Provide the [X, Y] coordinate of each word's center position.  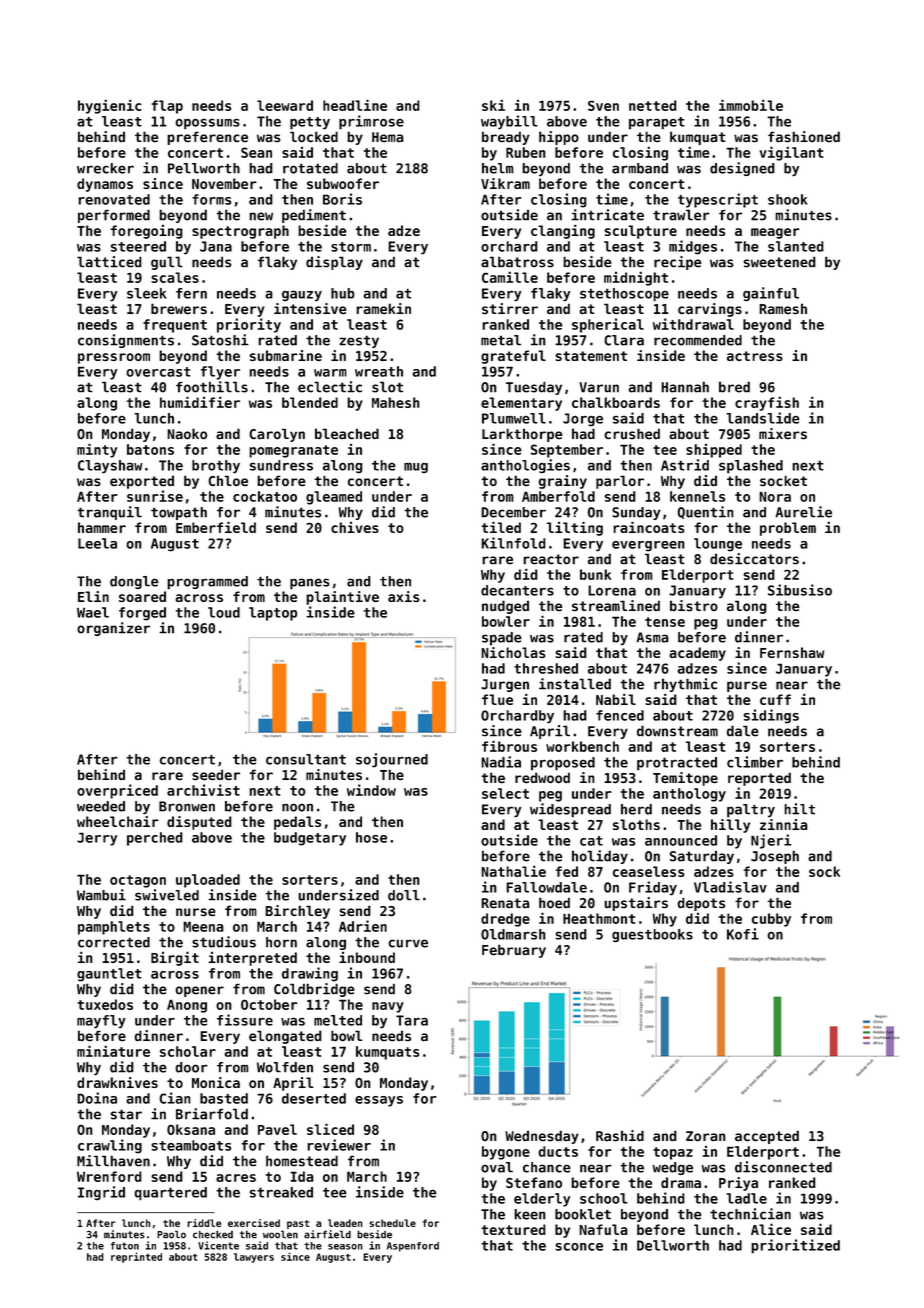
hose [371, 837]
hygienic [110, 106]
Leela [97, 543]
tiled [501, 527]
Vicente [218, 1245]
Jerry [97, 839]
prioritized [795, 1246]
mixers [783, 433]
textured [513, 1229]
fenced [620, 715]
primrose [371, 122]
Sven [603, 106]
